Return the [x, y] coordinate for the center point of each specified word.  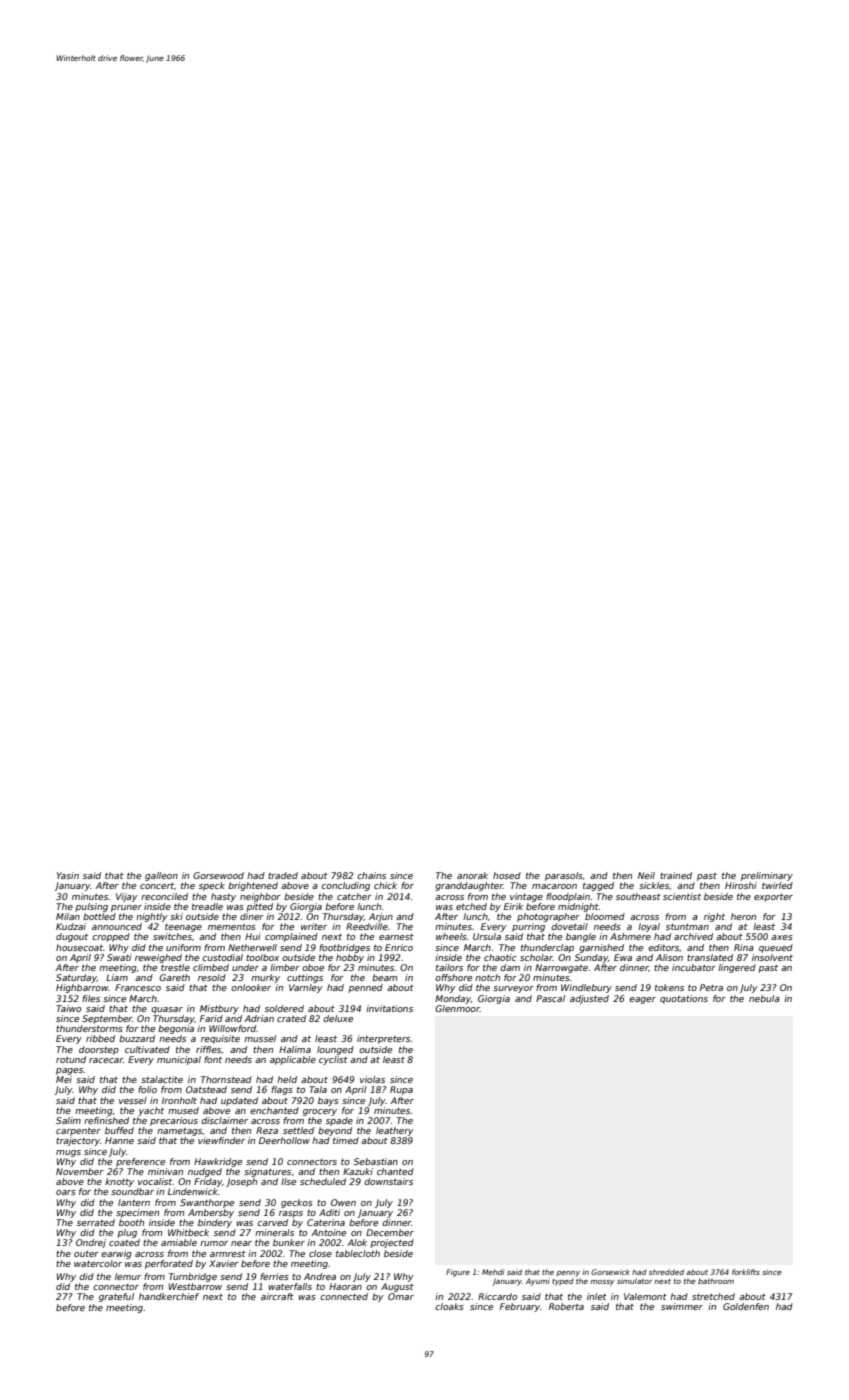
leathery [394, 1131]
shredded [666, 1272]
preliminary [767, 876]
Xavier [224, 1263]
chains [371, 875]
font [213, 1059]
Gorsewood [218, 875]
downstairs [388, 1181]
